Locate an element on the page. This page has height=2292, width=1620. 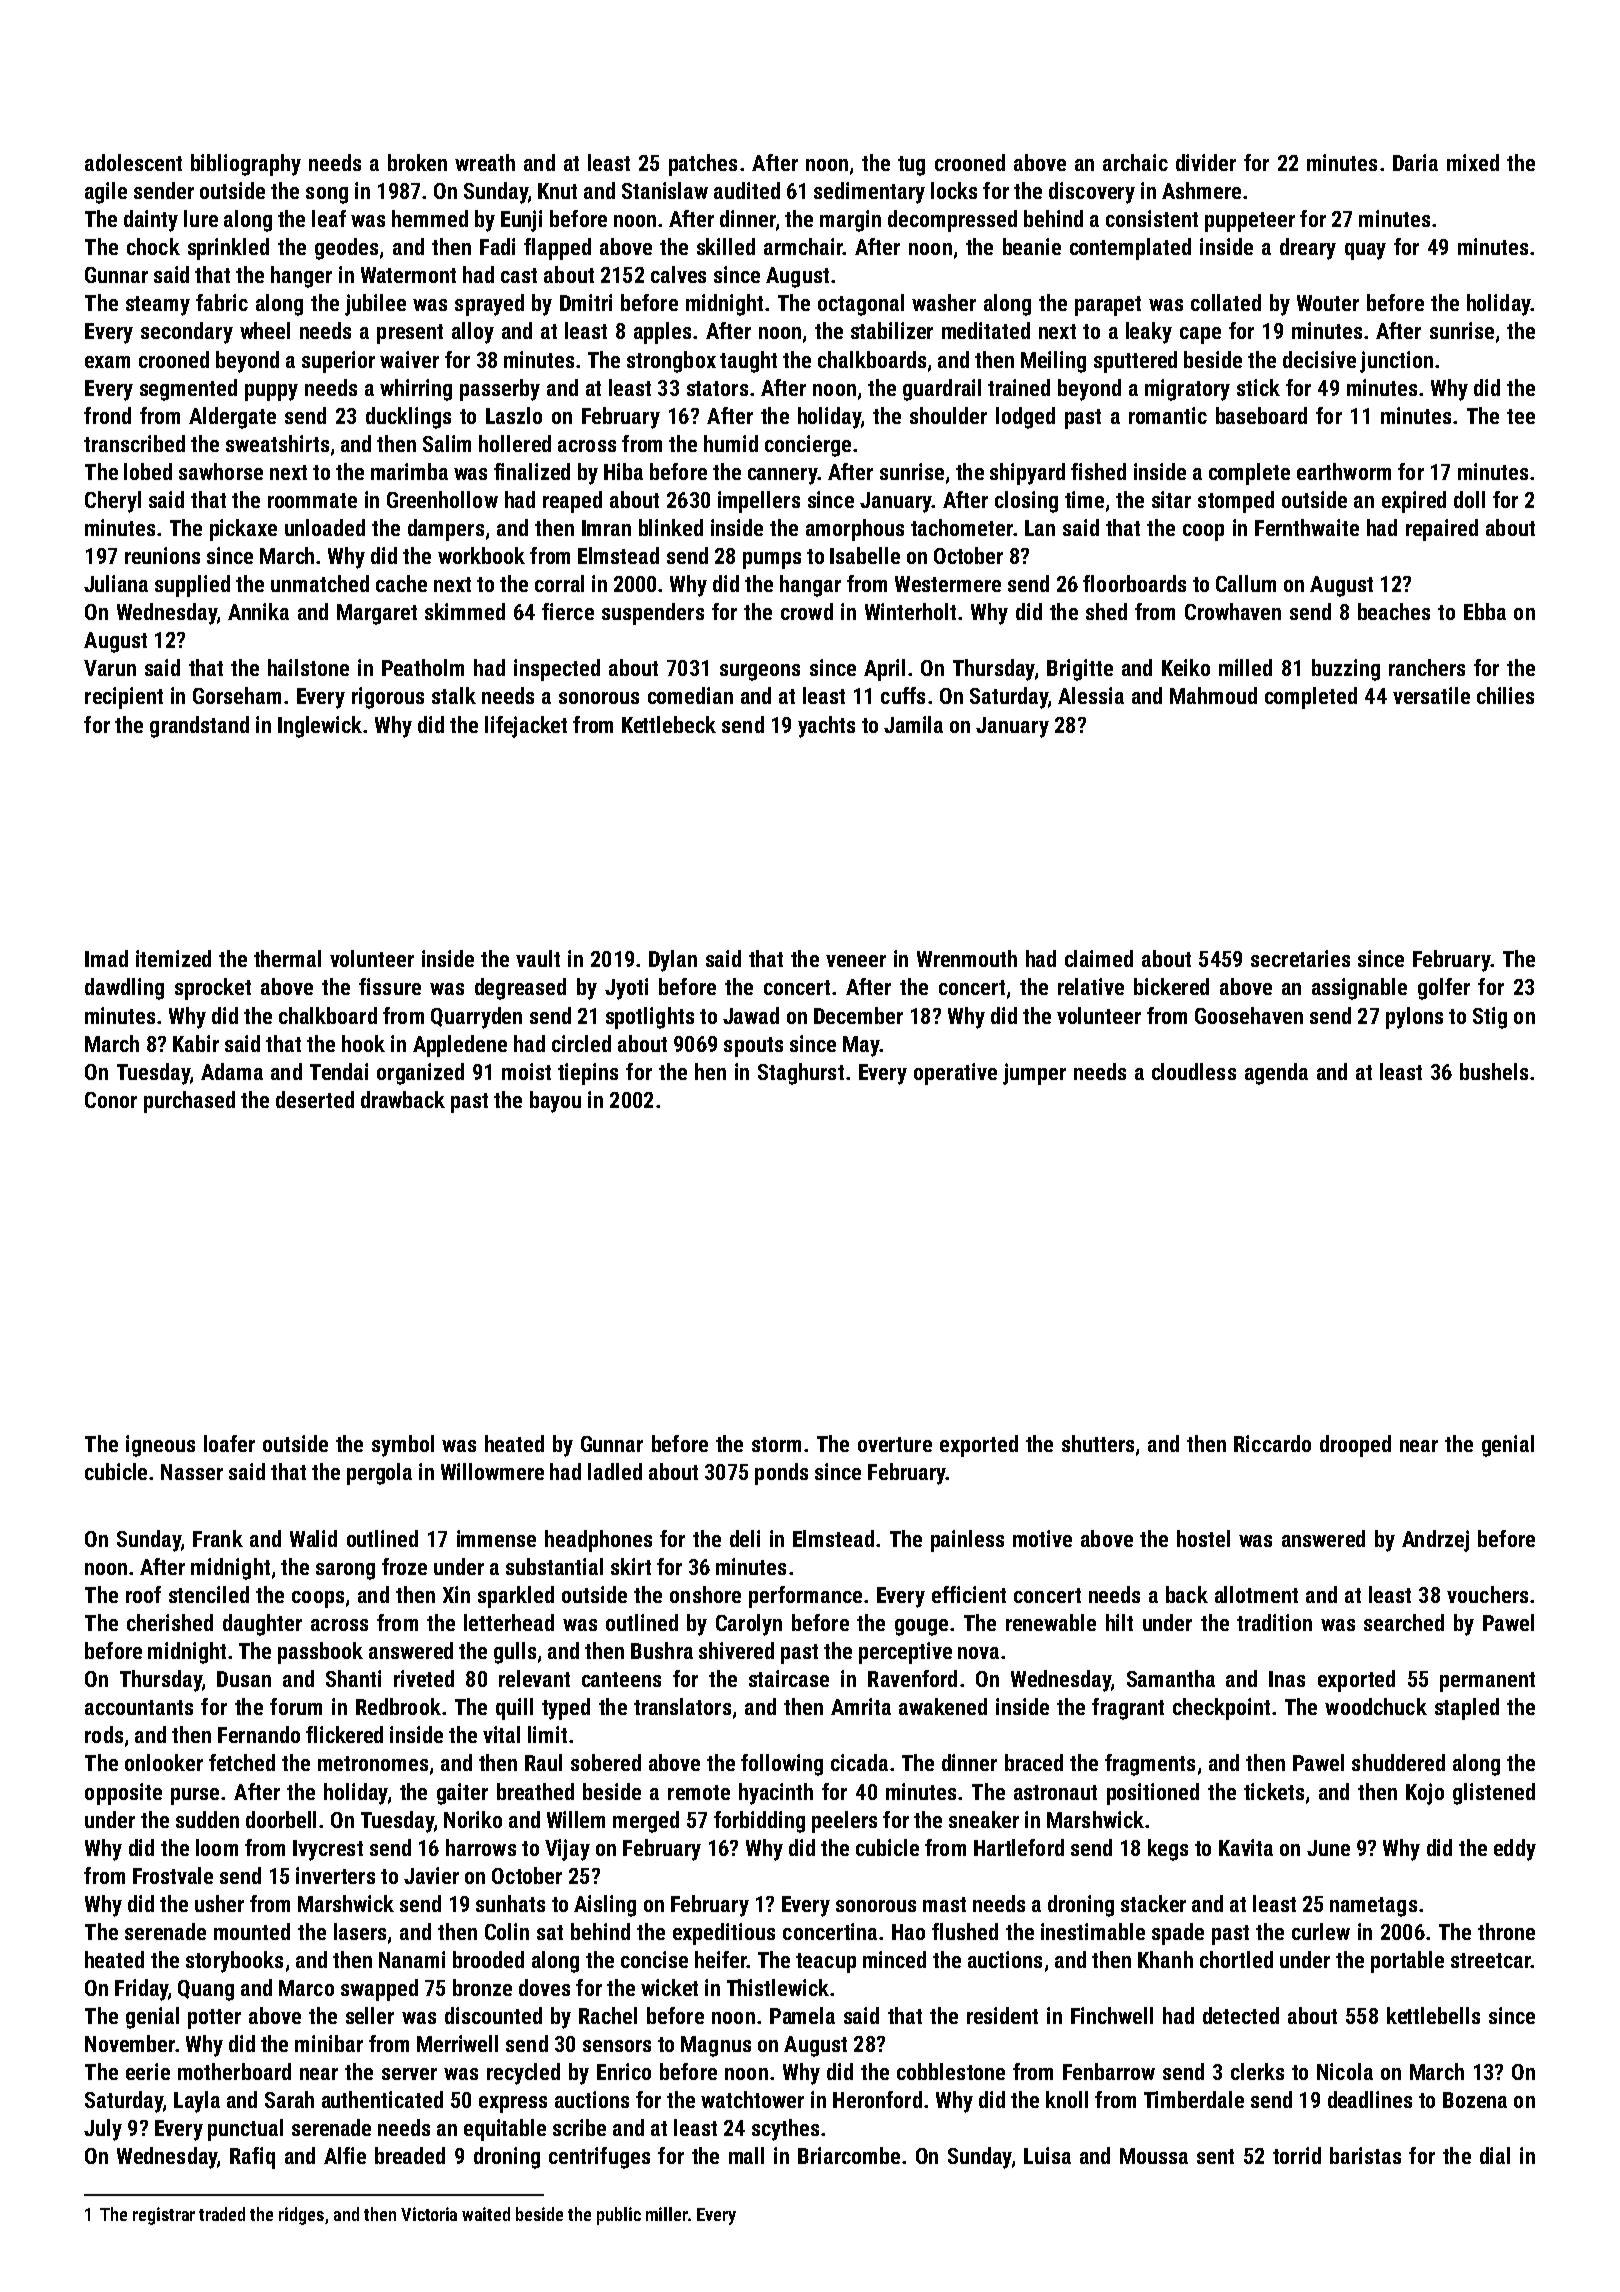
Fadi is located at coordinates (497, 246).
